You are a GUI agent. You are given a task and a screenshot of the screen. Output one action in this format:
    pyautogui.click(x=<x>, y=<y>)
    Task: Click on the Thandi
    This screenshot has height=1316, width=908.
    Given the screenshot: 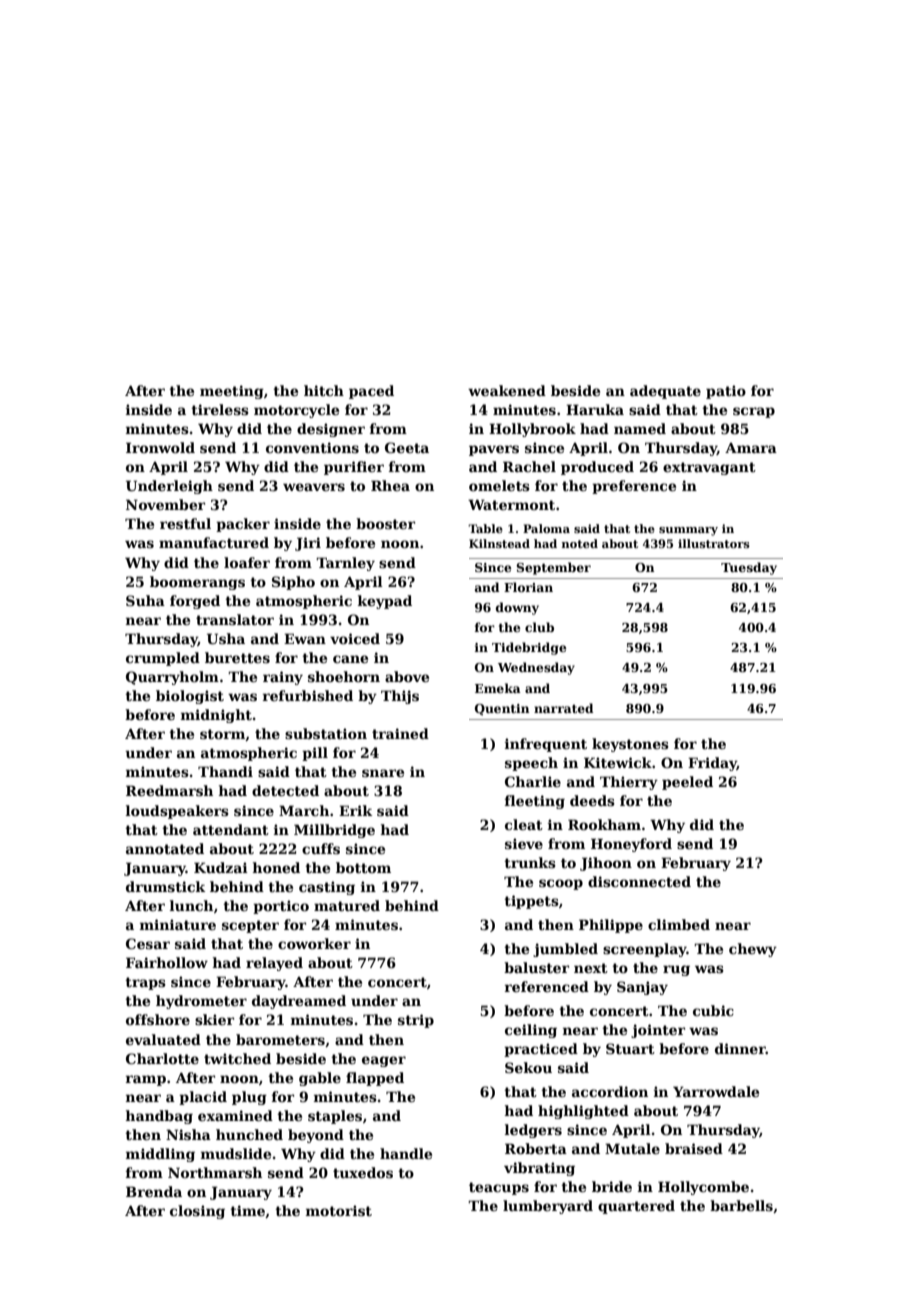 What is the action you would take?
    pyautogui.click(x=225, y=771)
